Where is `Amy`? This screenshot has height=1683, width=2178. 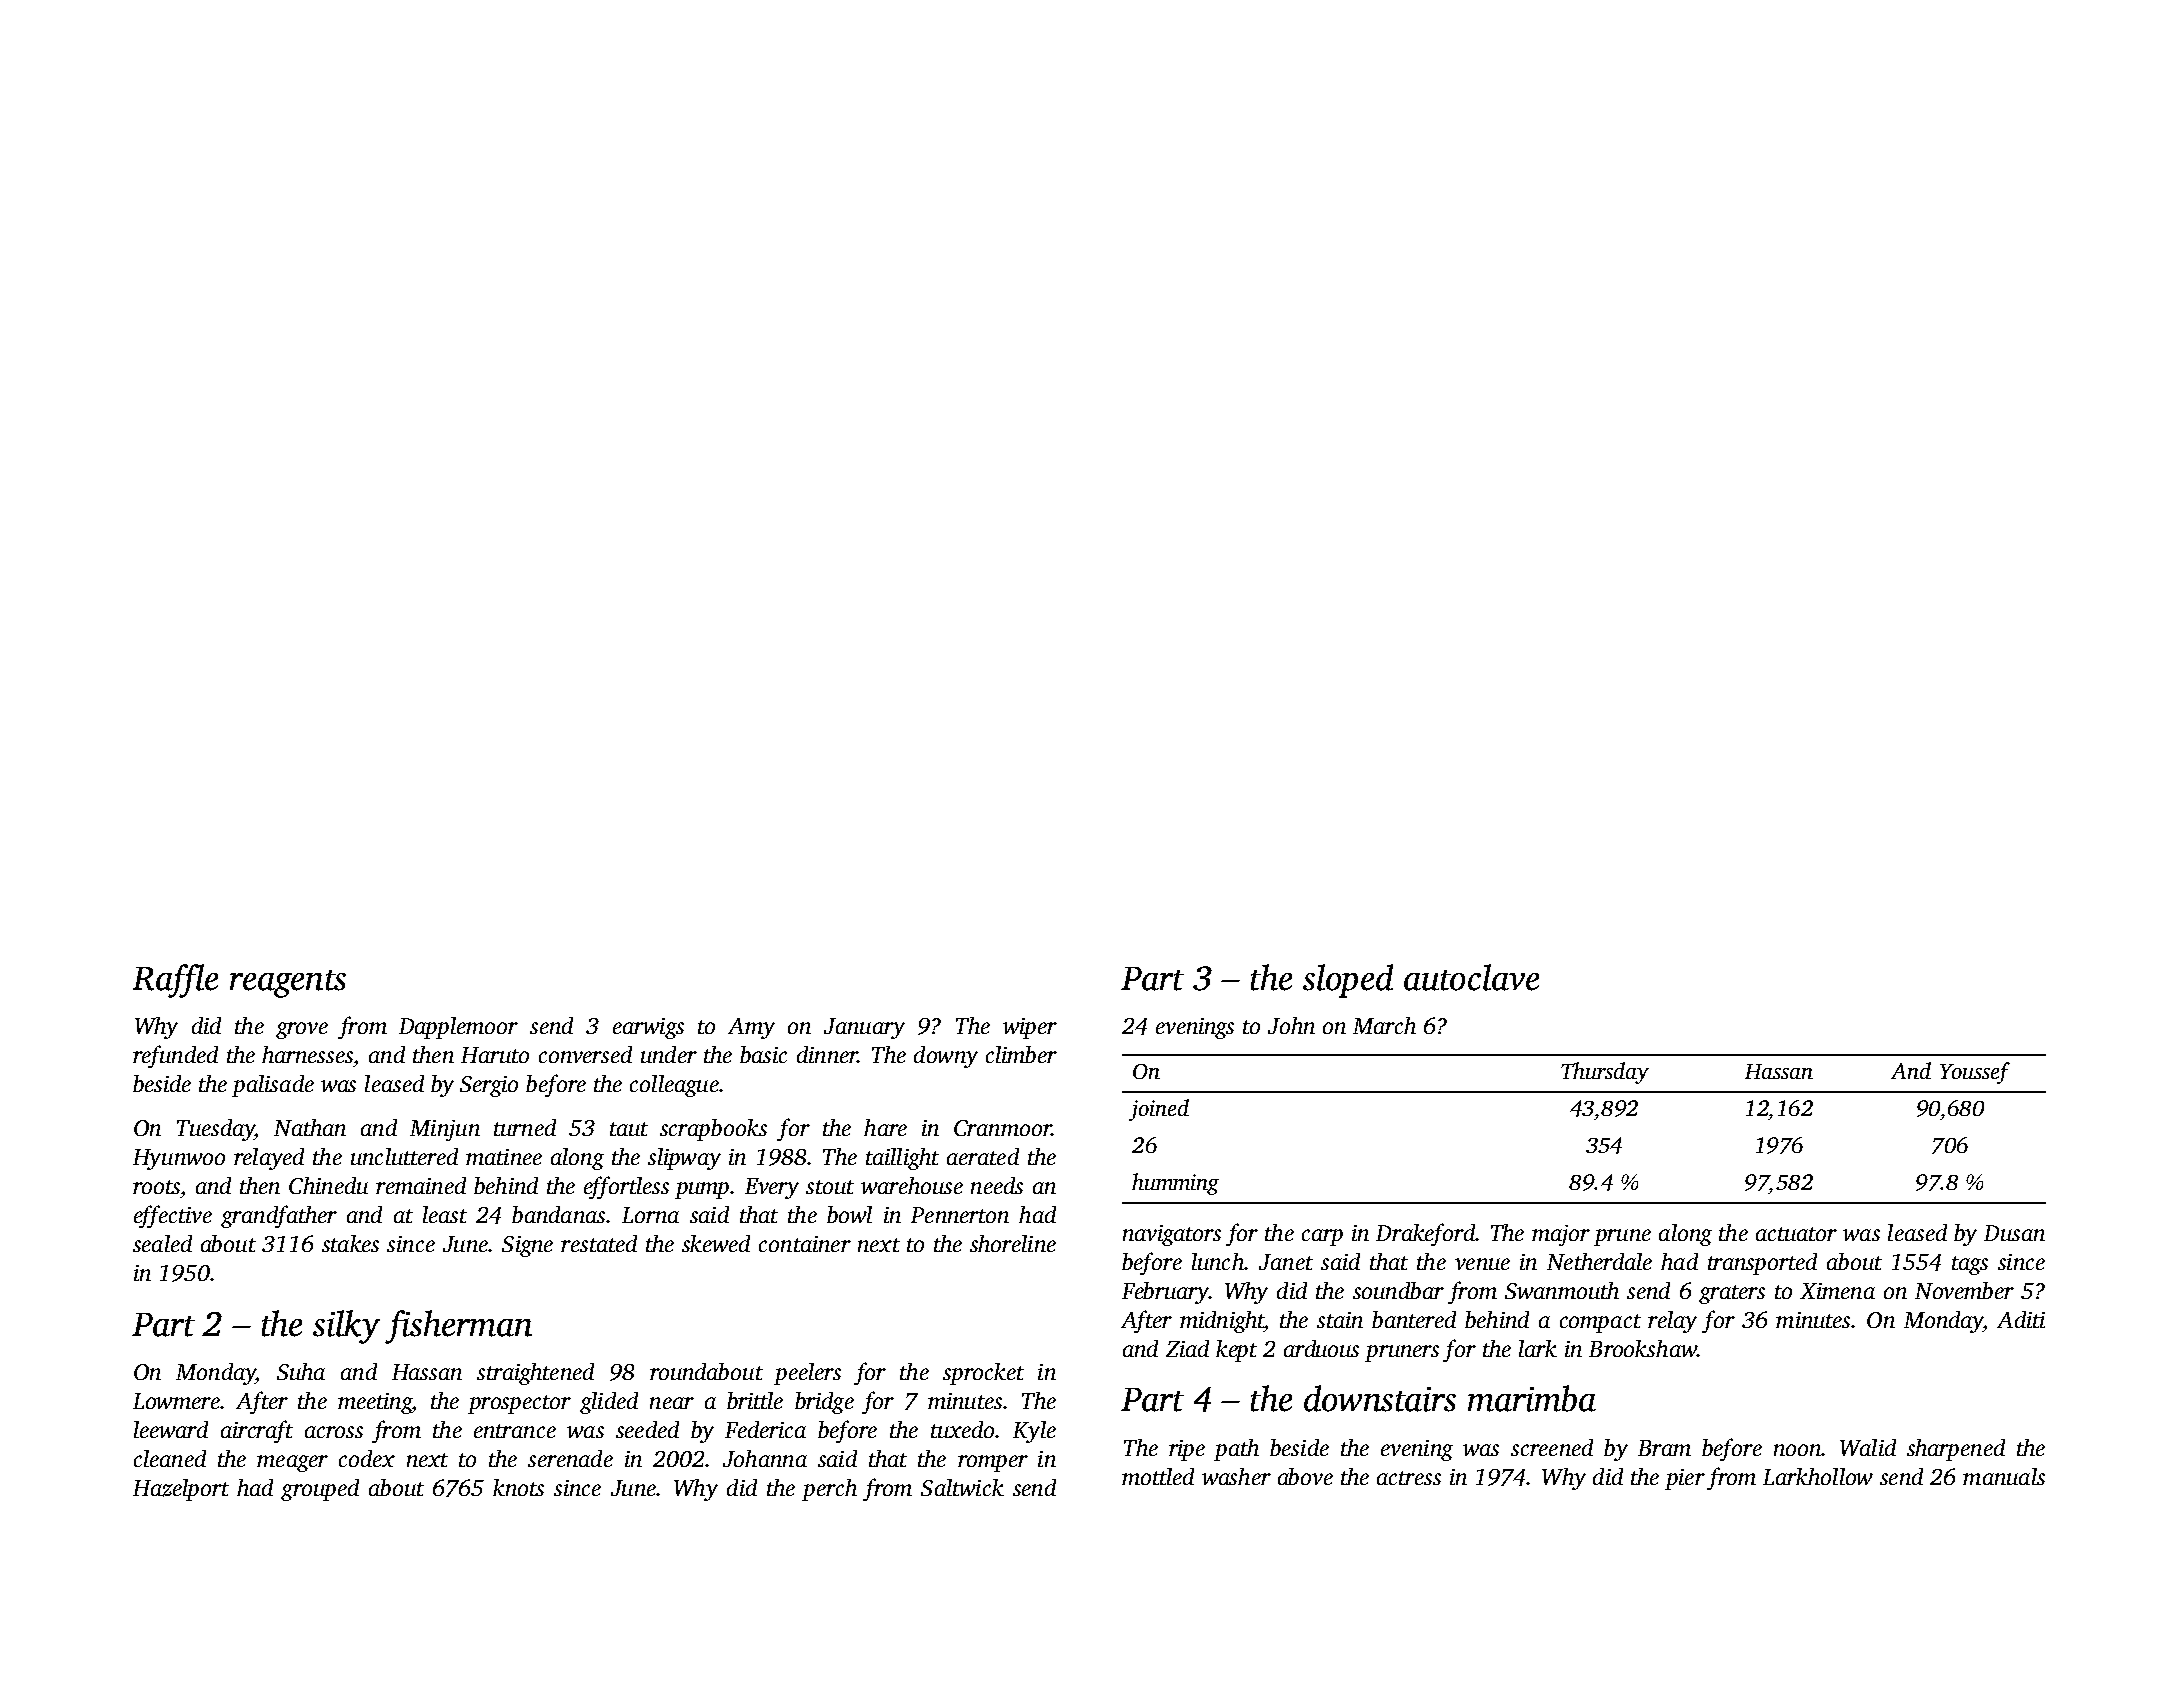
Amy is located at coordinates (751, 1028).
